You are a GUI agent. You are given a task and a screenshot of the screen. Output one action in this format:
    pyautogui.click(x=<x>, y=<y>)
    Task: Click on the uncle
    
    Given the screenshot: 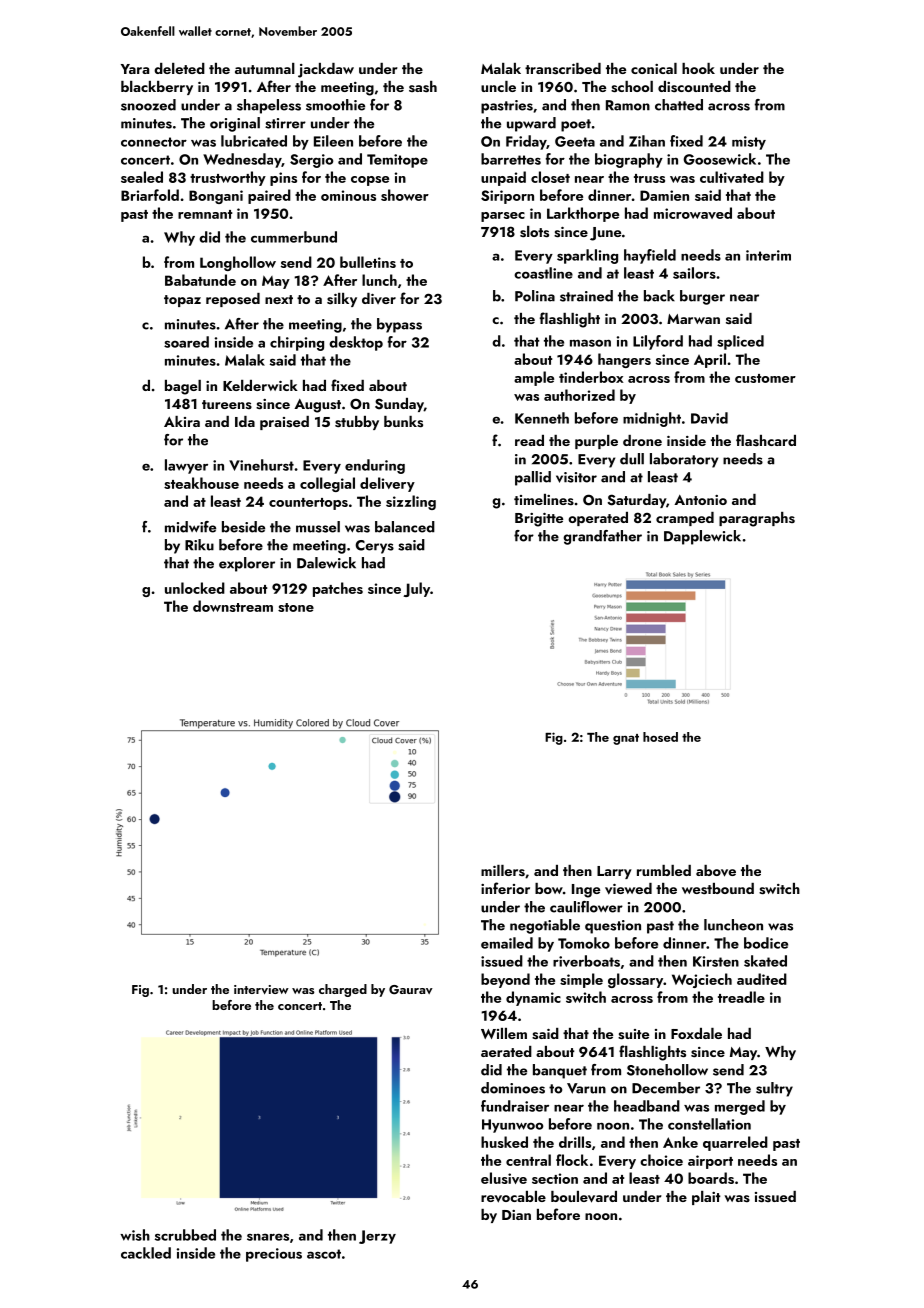 What is the action you would take?
    pyautogui.click(x=498, y=86)
